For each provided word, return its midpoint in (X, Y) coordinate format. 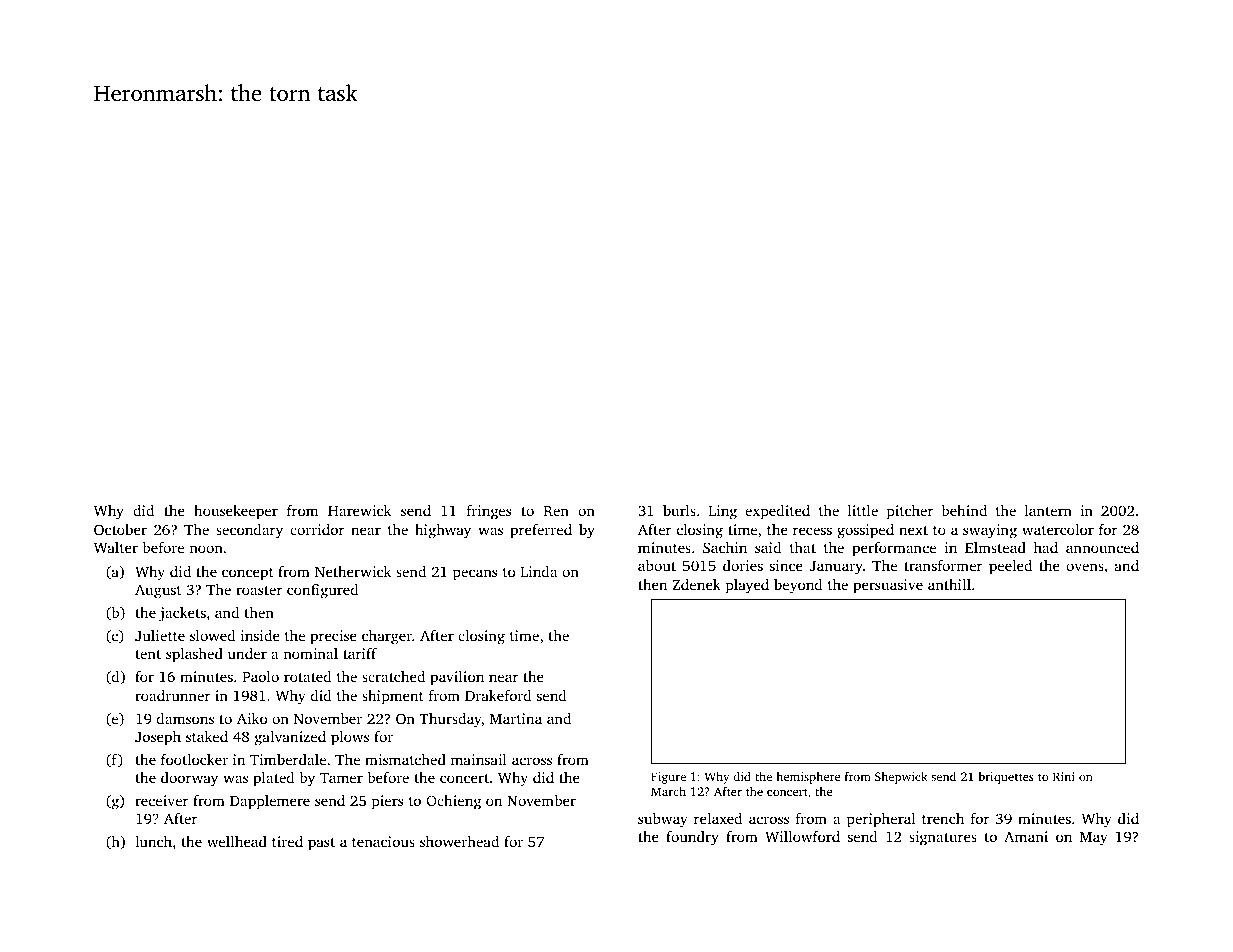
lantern (1048, 510)
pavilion (457, 678)
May (1093, 839)
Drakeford (498, 695)
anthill (949, 584)
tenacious (383, 841)
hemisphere (808, 778)
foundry (692, 838)
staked (207, 736)
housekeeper (236, 512)
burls (679, 510)
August (158, 591)
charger (387, 637)
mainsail (479, 759)
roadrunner (173, 695)
